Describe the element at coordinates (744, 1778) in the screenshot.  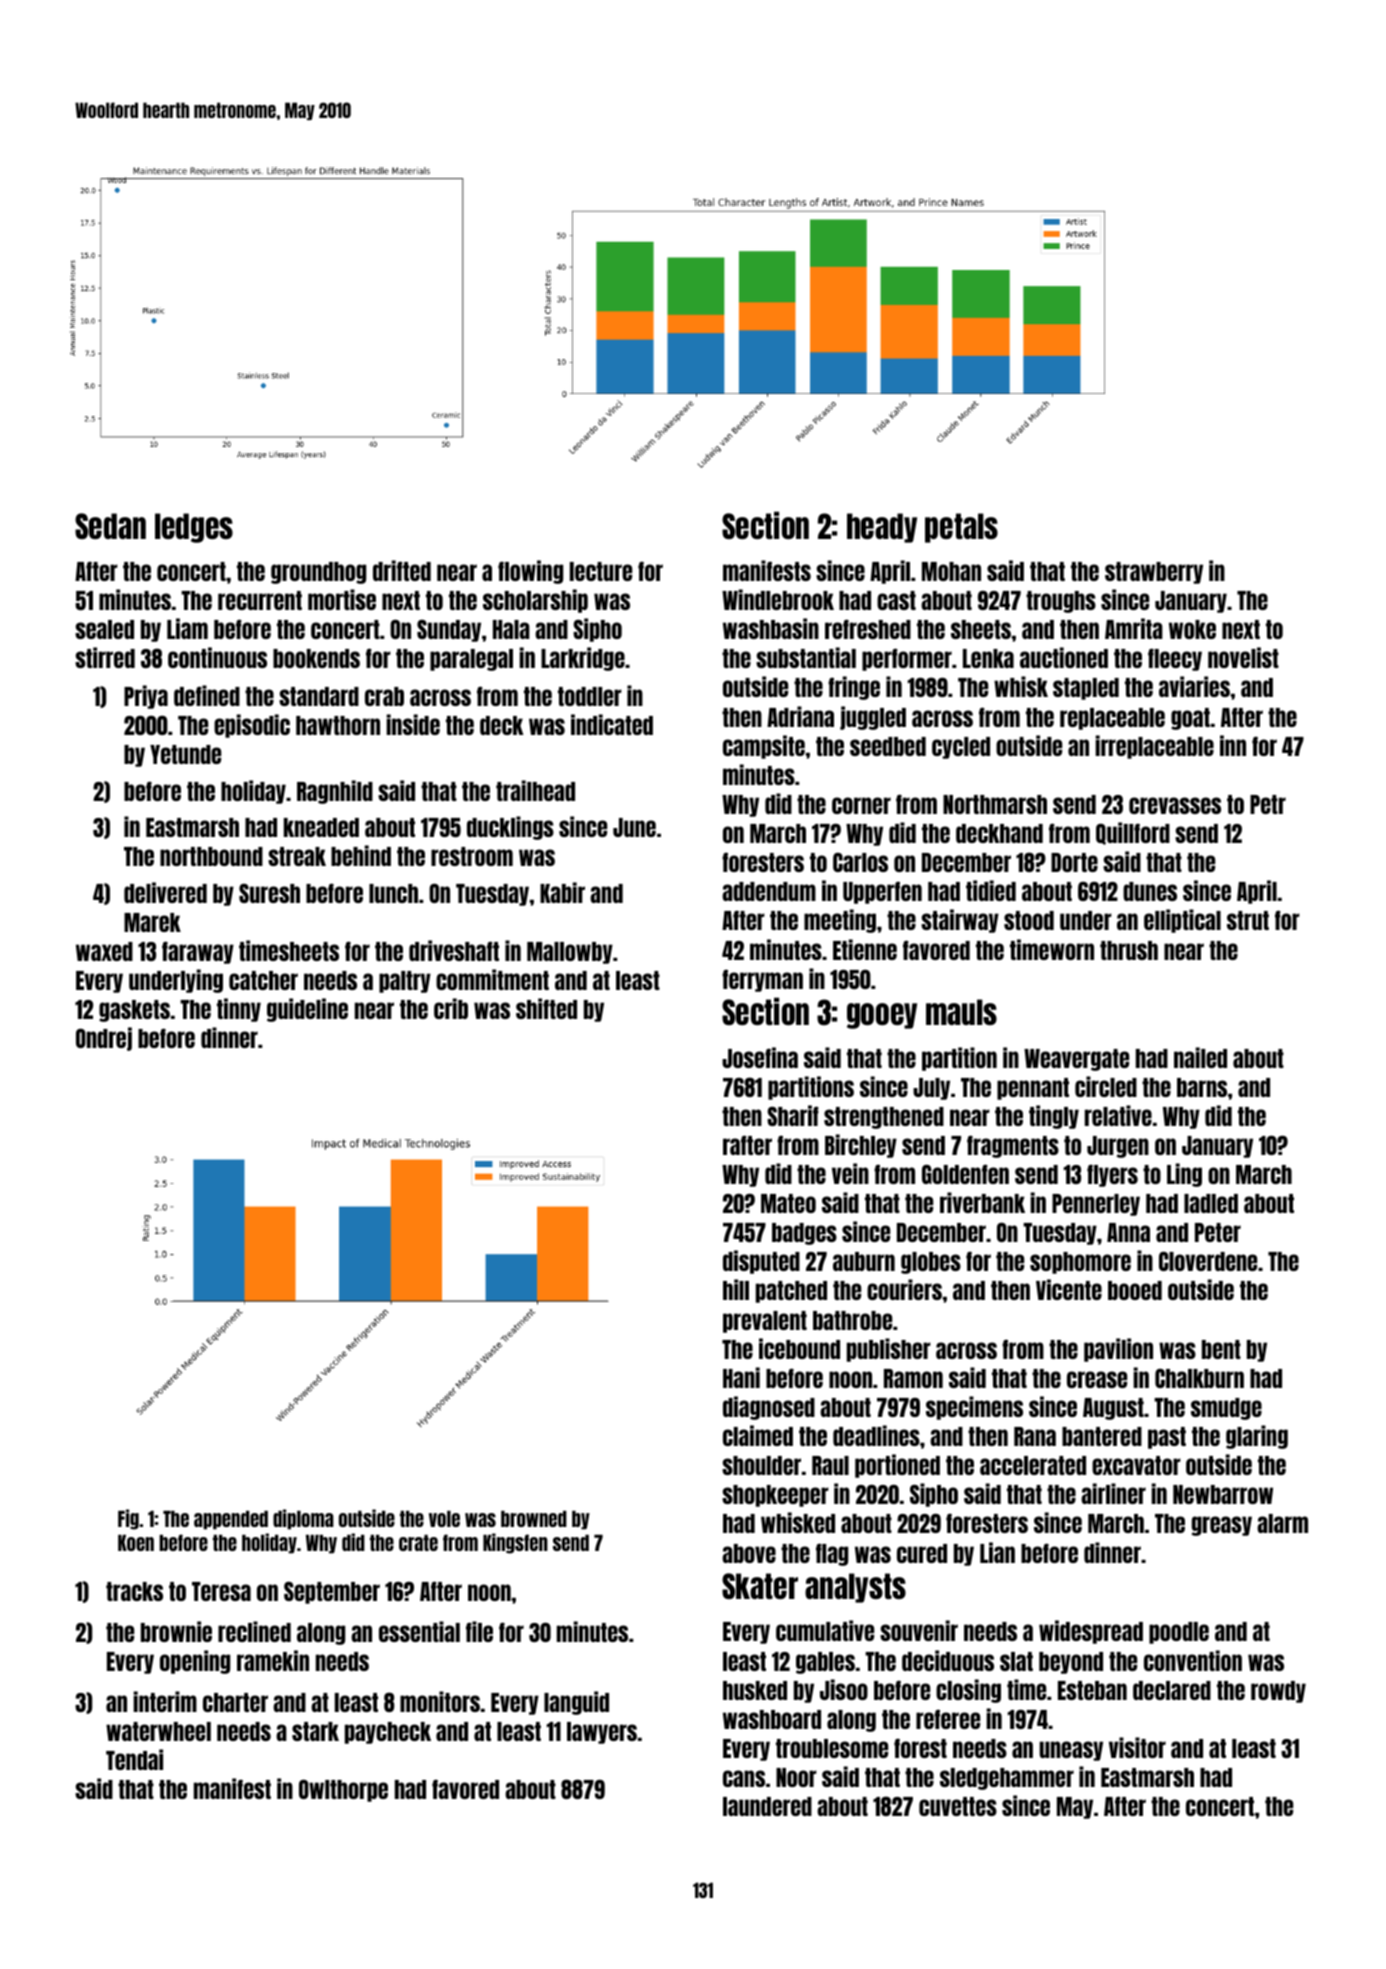
I see `cans` at that location.
